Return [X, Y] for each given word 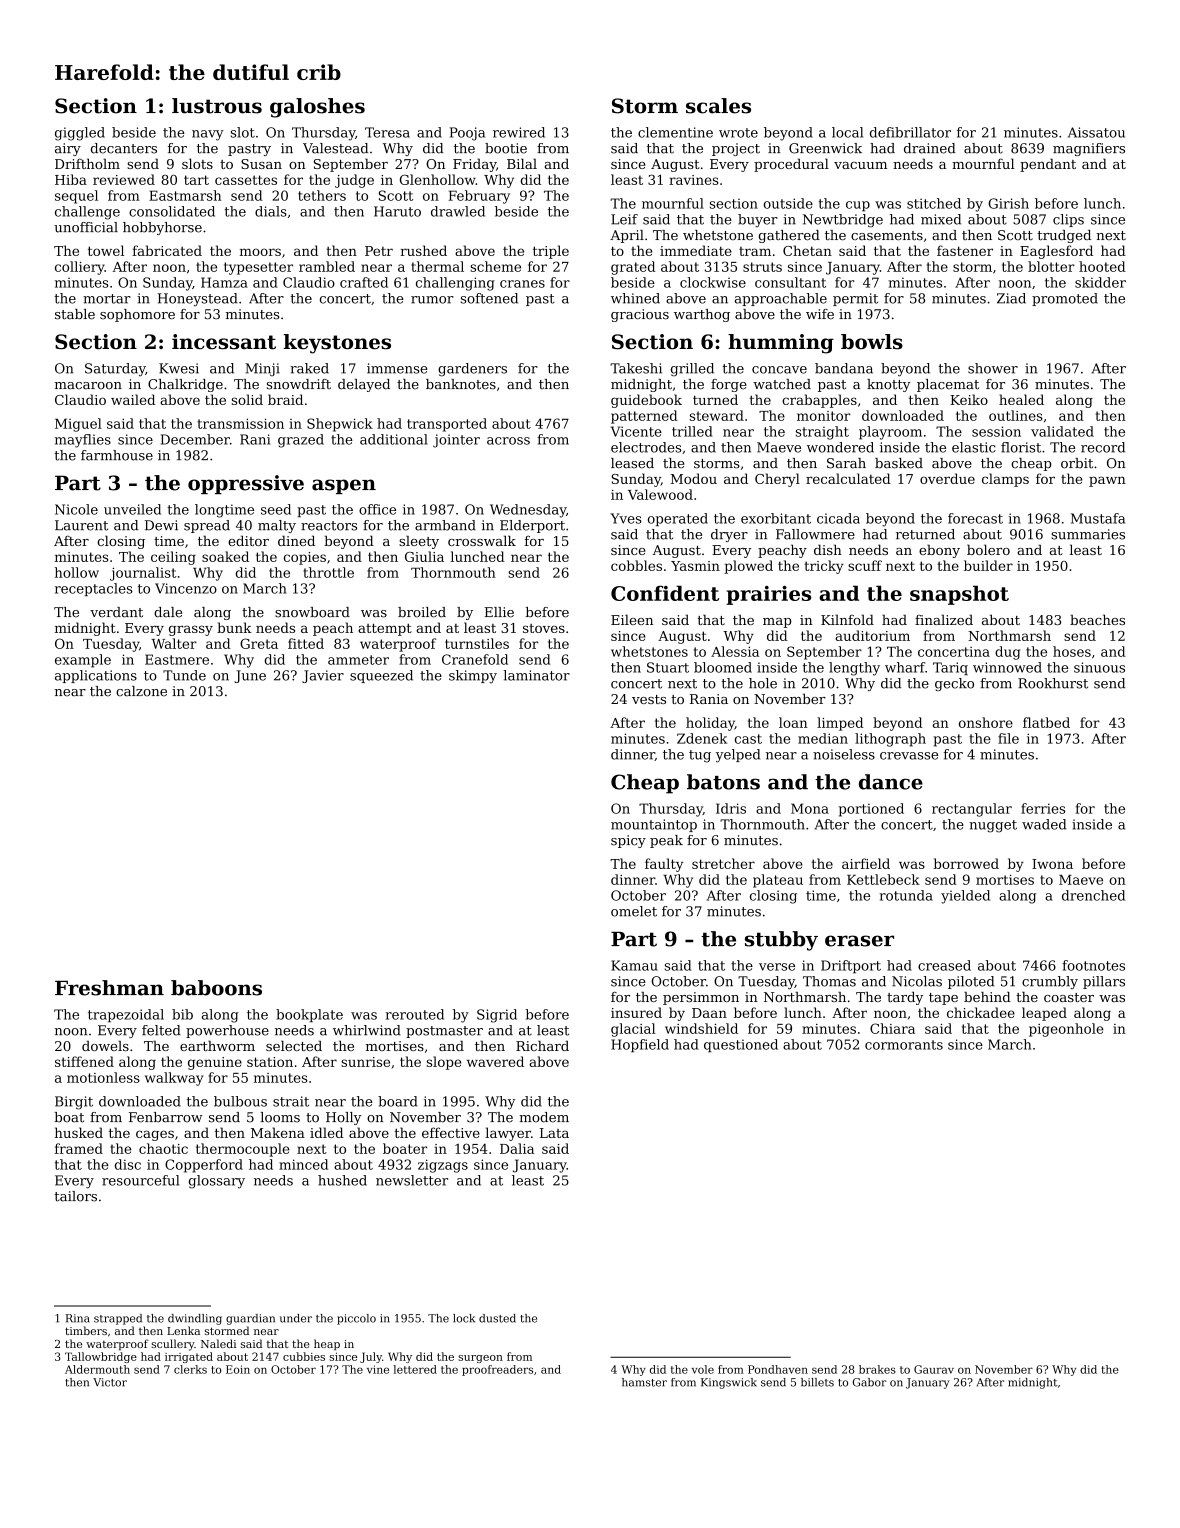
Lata [554, 1133]
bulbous [240, 1101]
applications [96, 676]
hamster [644, 1382]
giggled [80, 134]
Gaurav [934, 1369]
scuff [865, 565]
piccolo [356, 1319]
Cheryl [777, 480]
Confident [665, 593]
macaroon [88, 386]
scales [718, 106]
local [847, 132]
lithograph [890, 740]
